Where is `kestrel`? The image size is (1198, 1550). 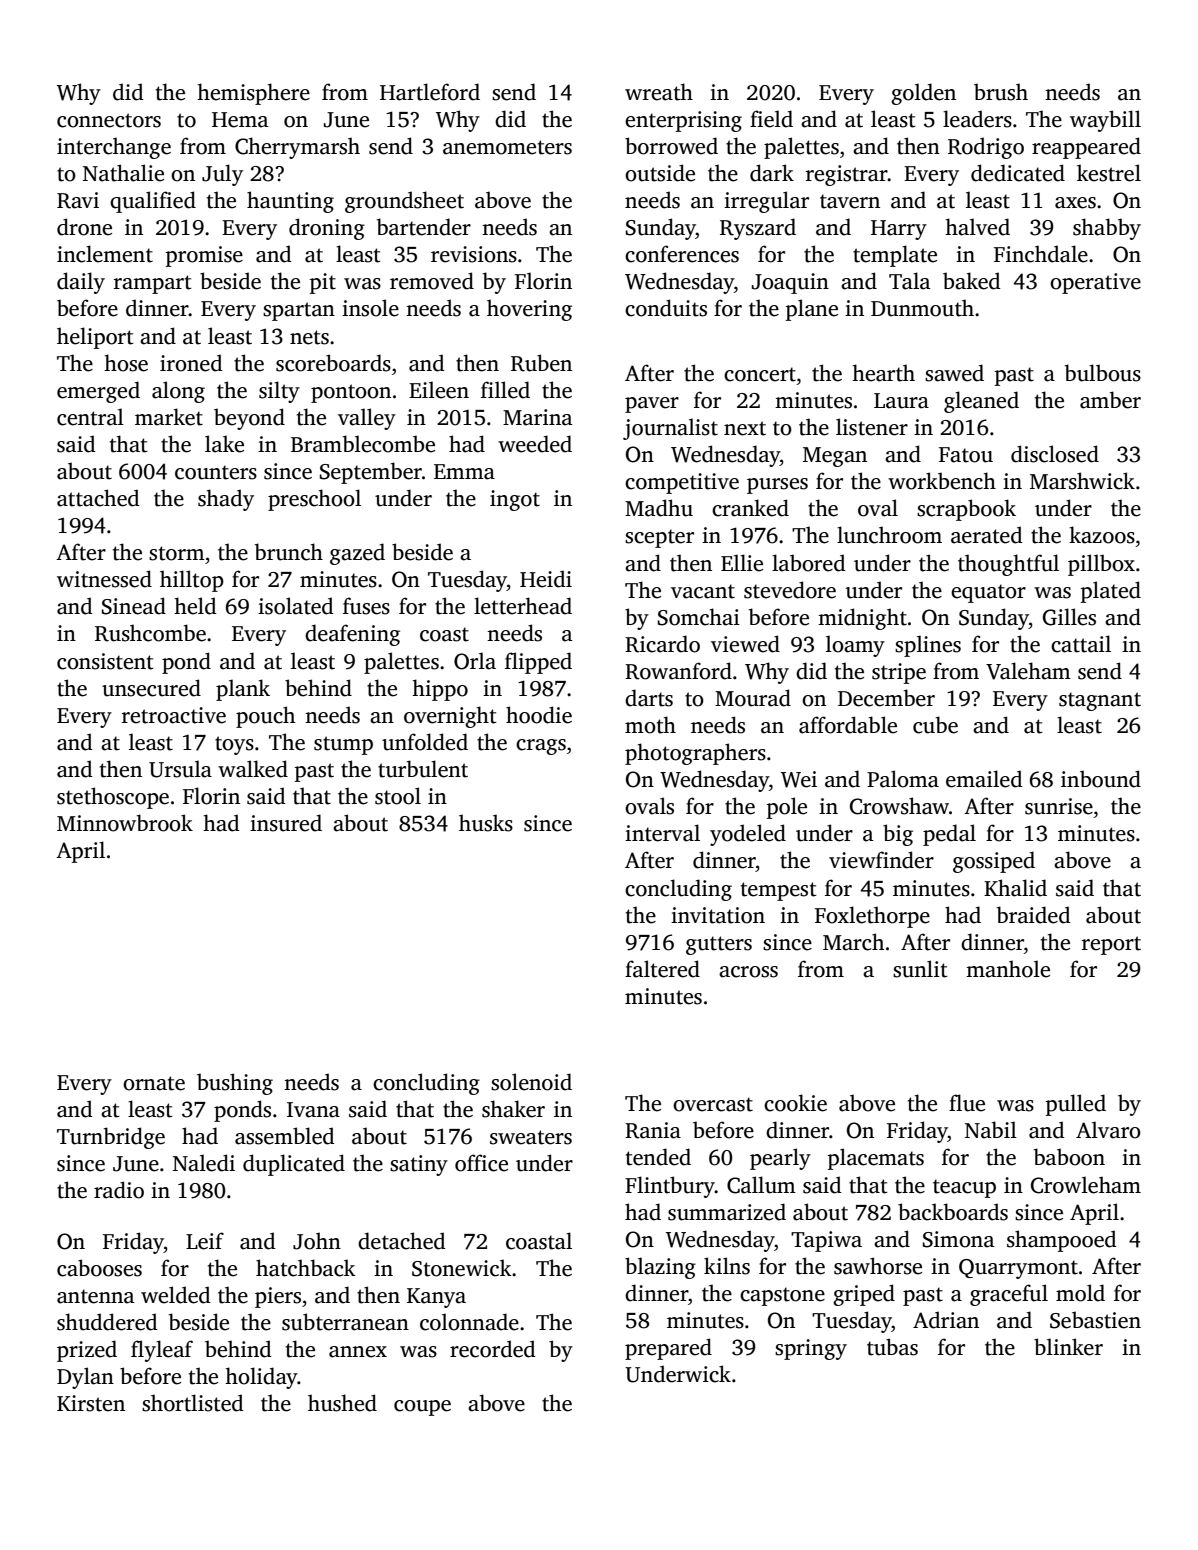 kestrel is located at coordinates (1109, 173).
